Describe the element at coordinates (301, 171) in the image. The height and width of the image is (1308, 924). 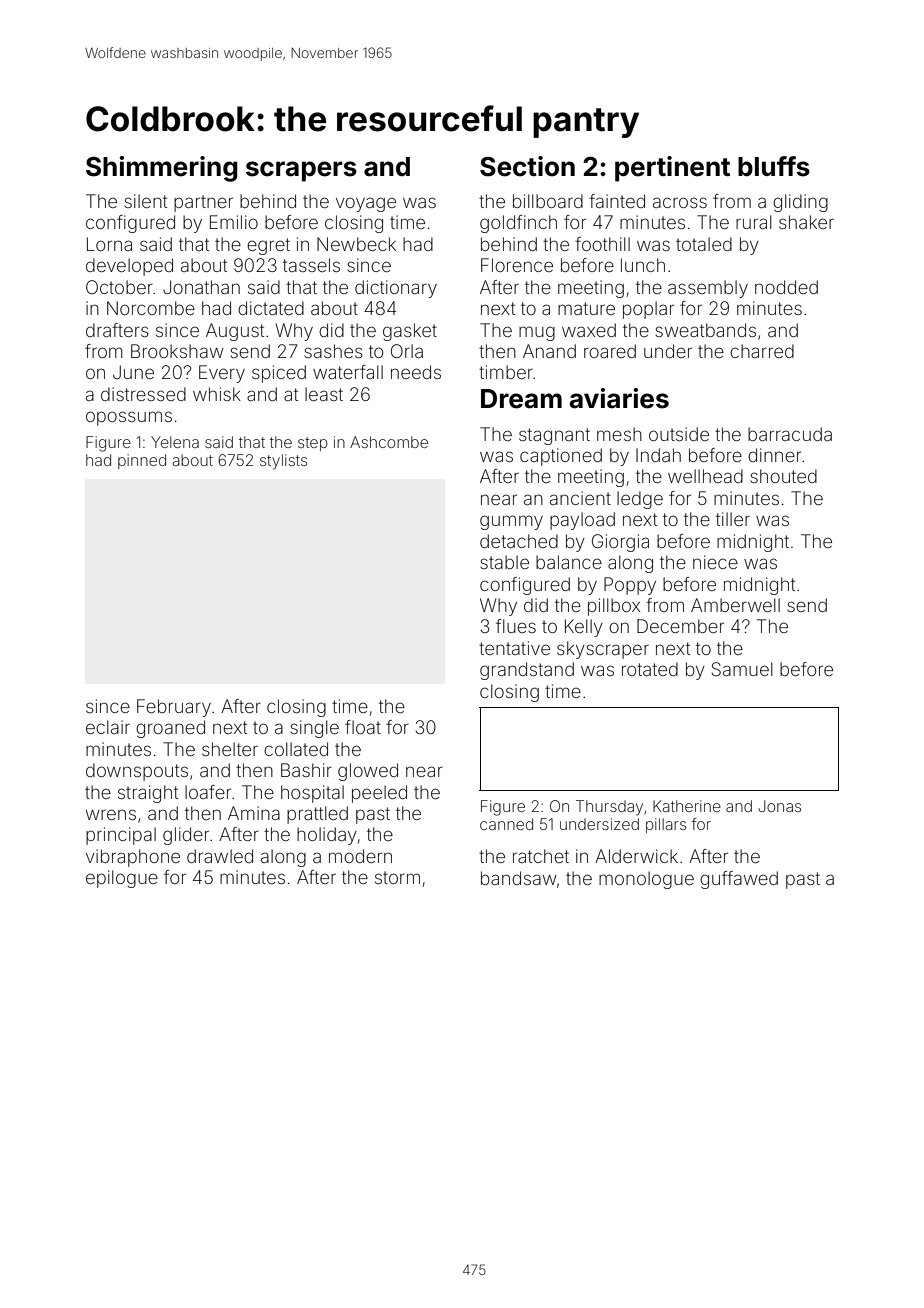
I see `scrapers` at that location.
